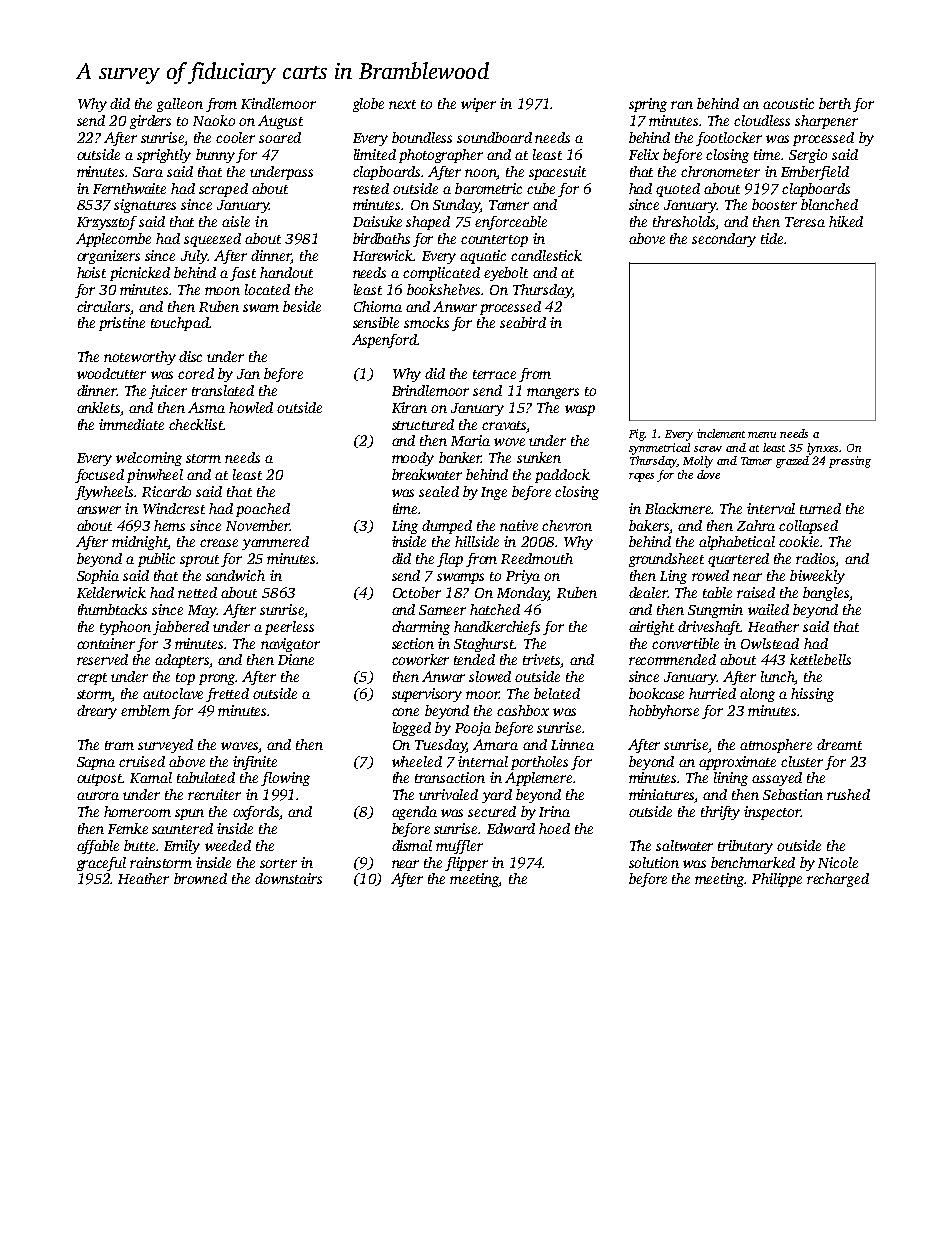 The image size is (952, 1233). I want to click on handout, so click(286, 272).
